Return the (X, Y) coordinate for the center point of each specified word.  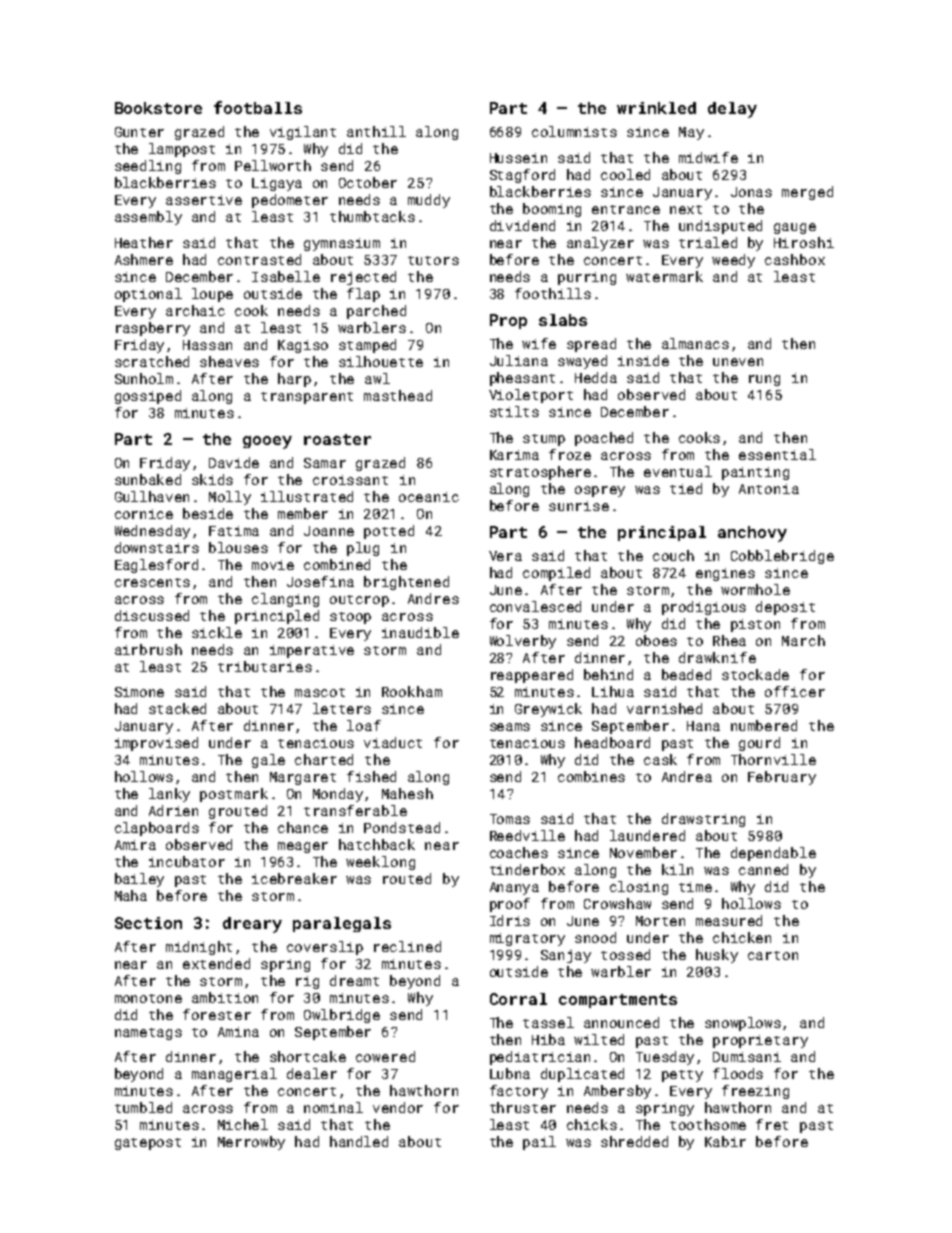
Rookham (412, 691)
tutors (433, 260)
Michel (243, 1124)
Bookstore (158, 108)
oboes (656, 640)
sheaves (229, 361)
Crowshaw (617, 903)
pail (539, 1143)
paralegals (342, 924)
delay (732, 110)
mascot (320, 692)
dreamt (354, 980)
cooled (625, 174)
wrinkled (656, 108)
